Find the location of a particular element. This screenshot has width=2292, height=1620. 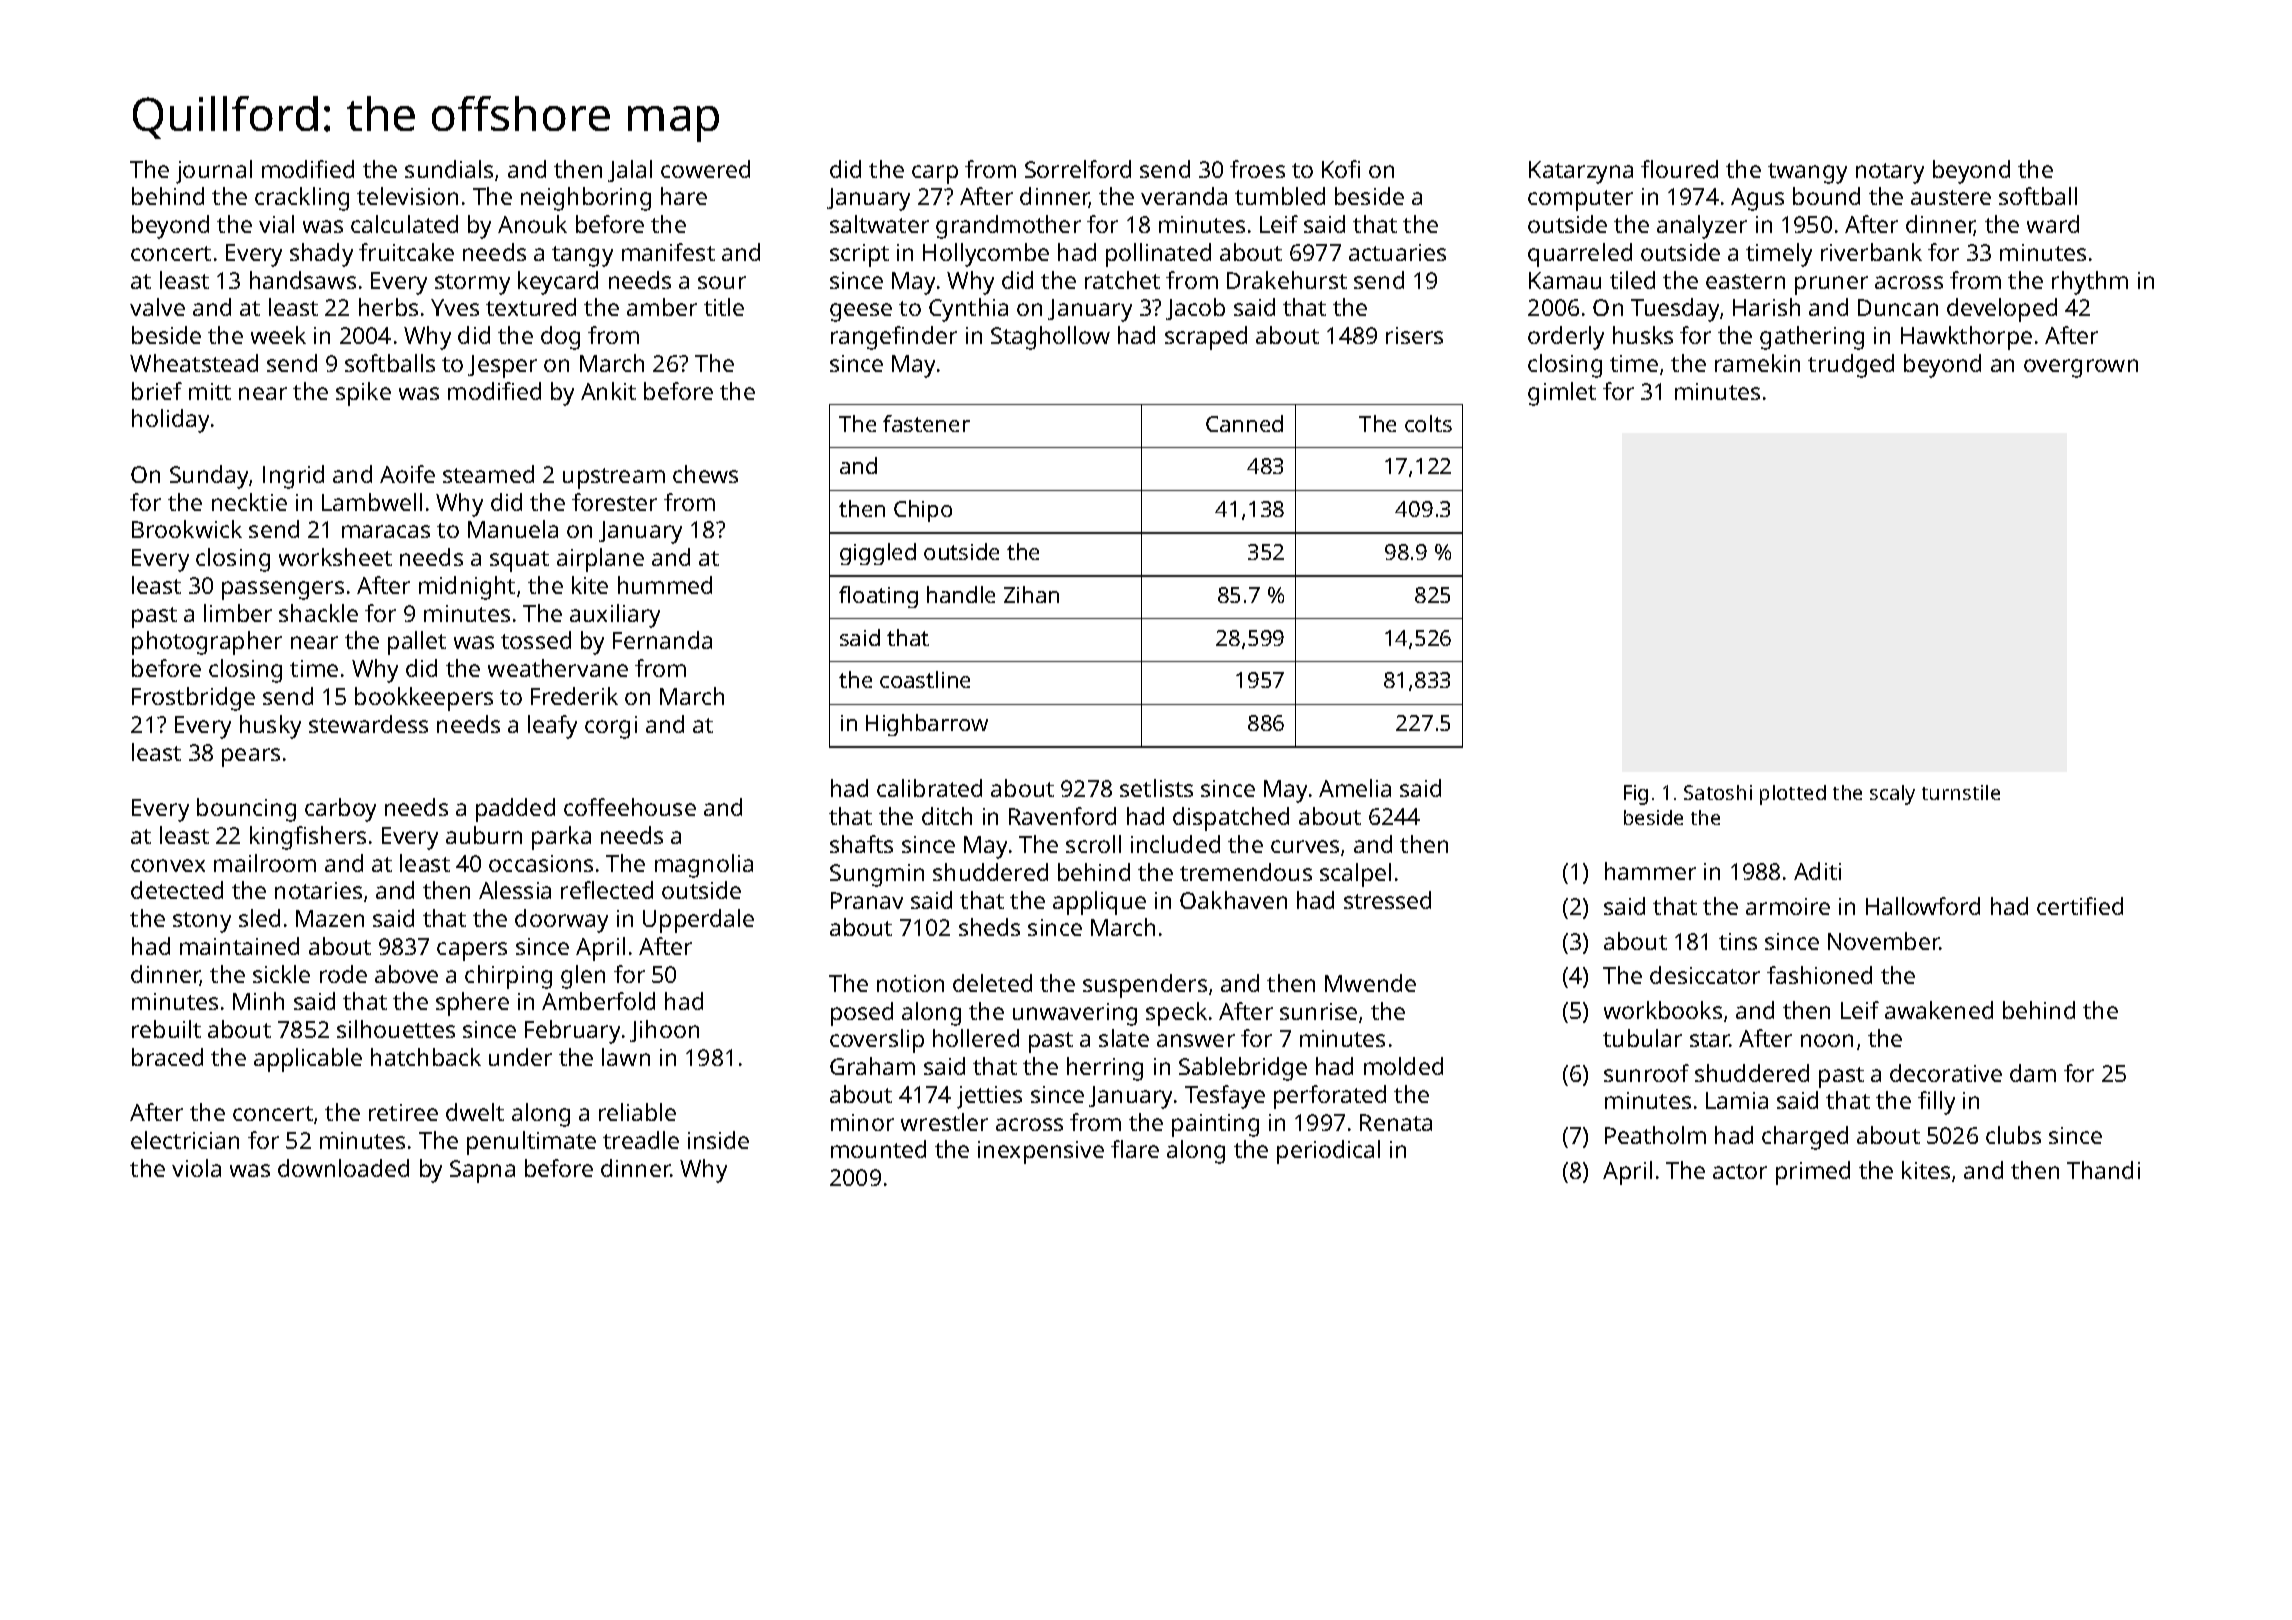

certified is located at coordinates (2080, 906).
